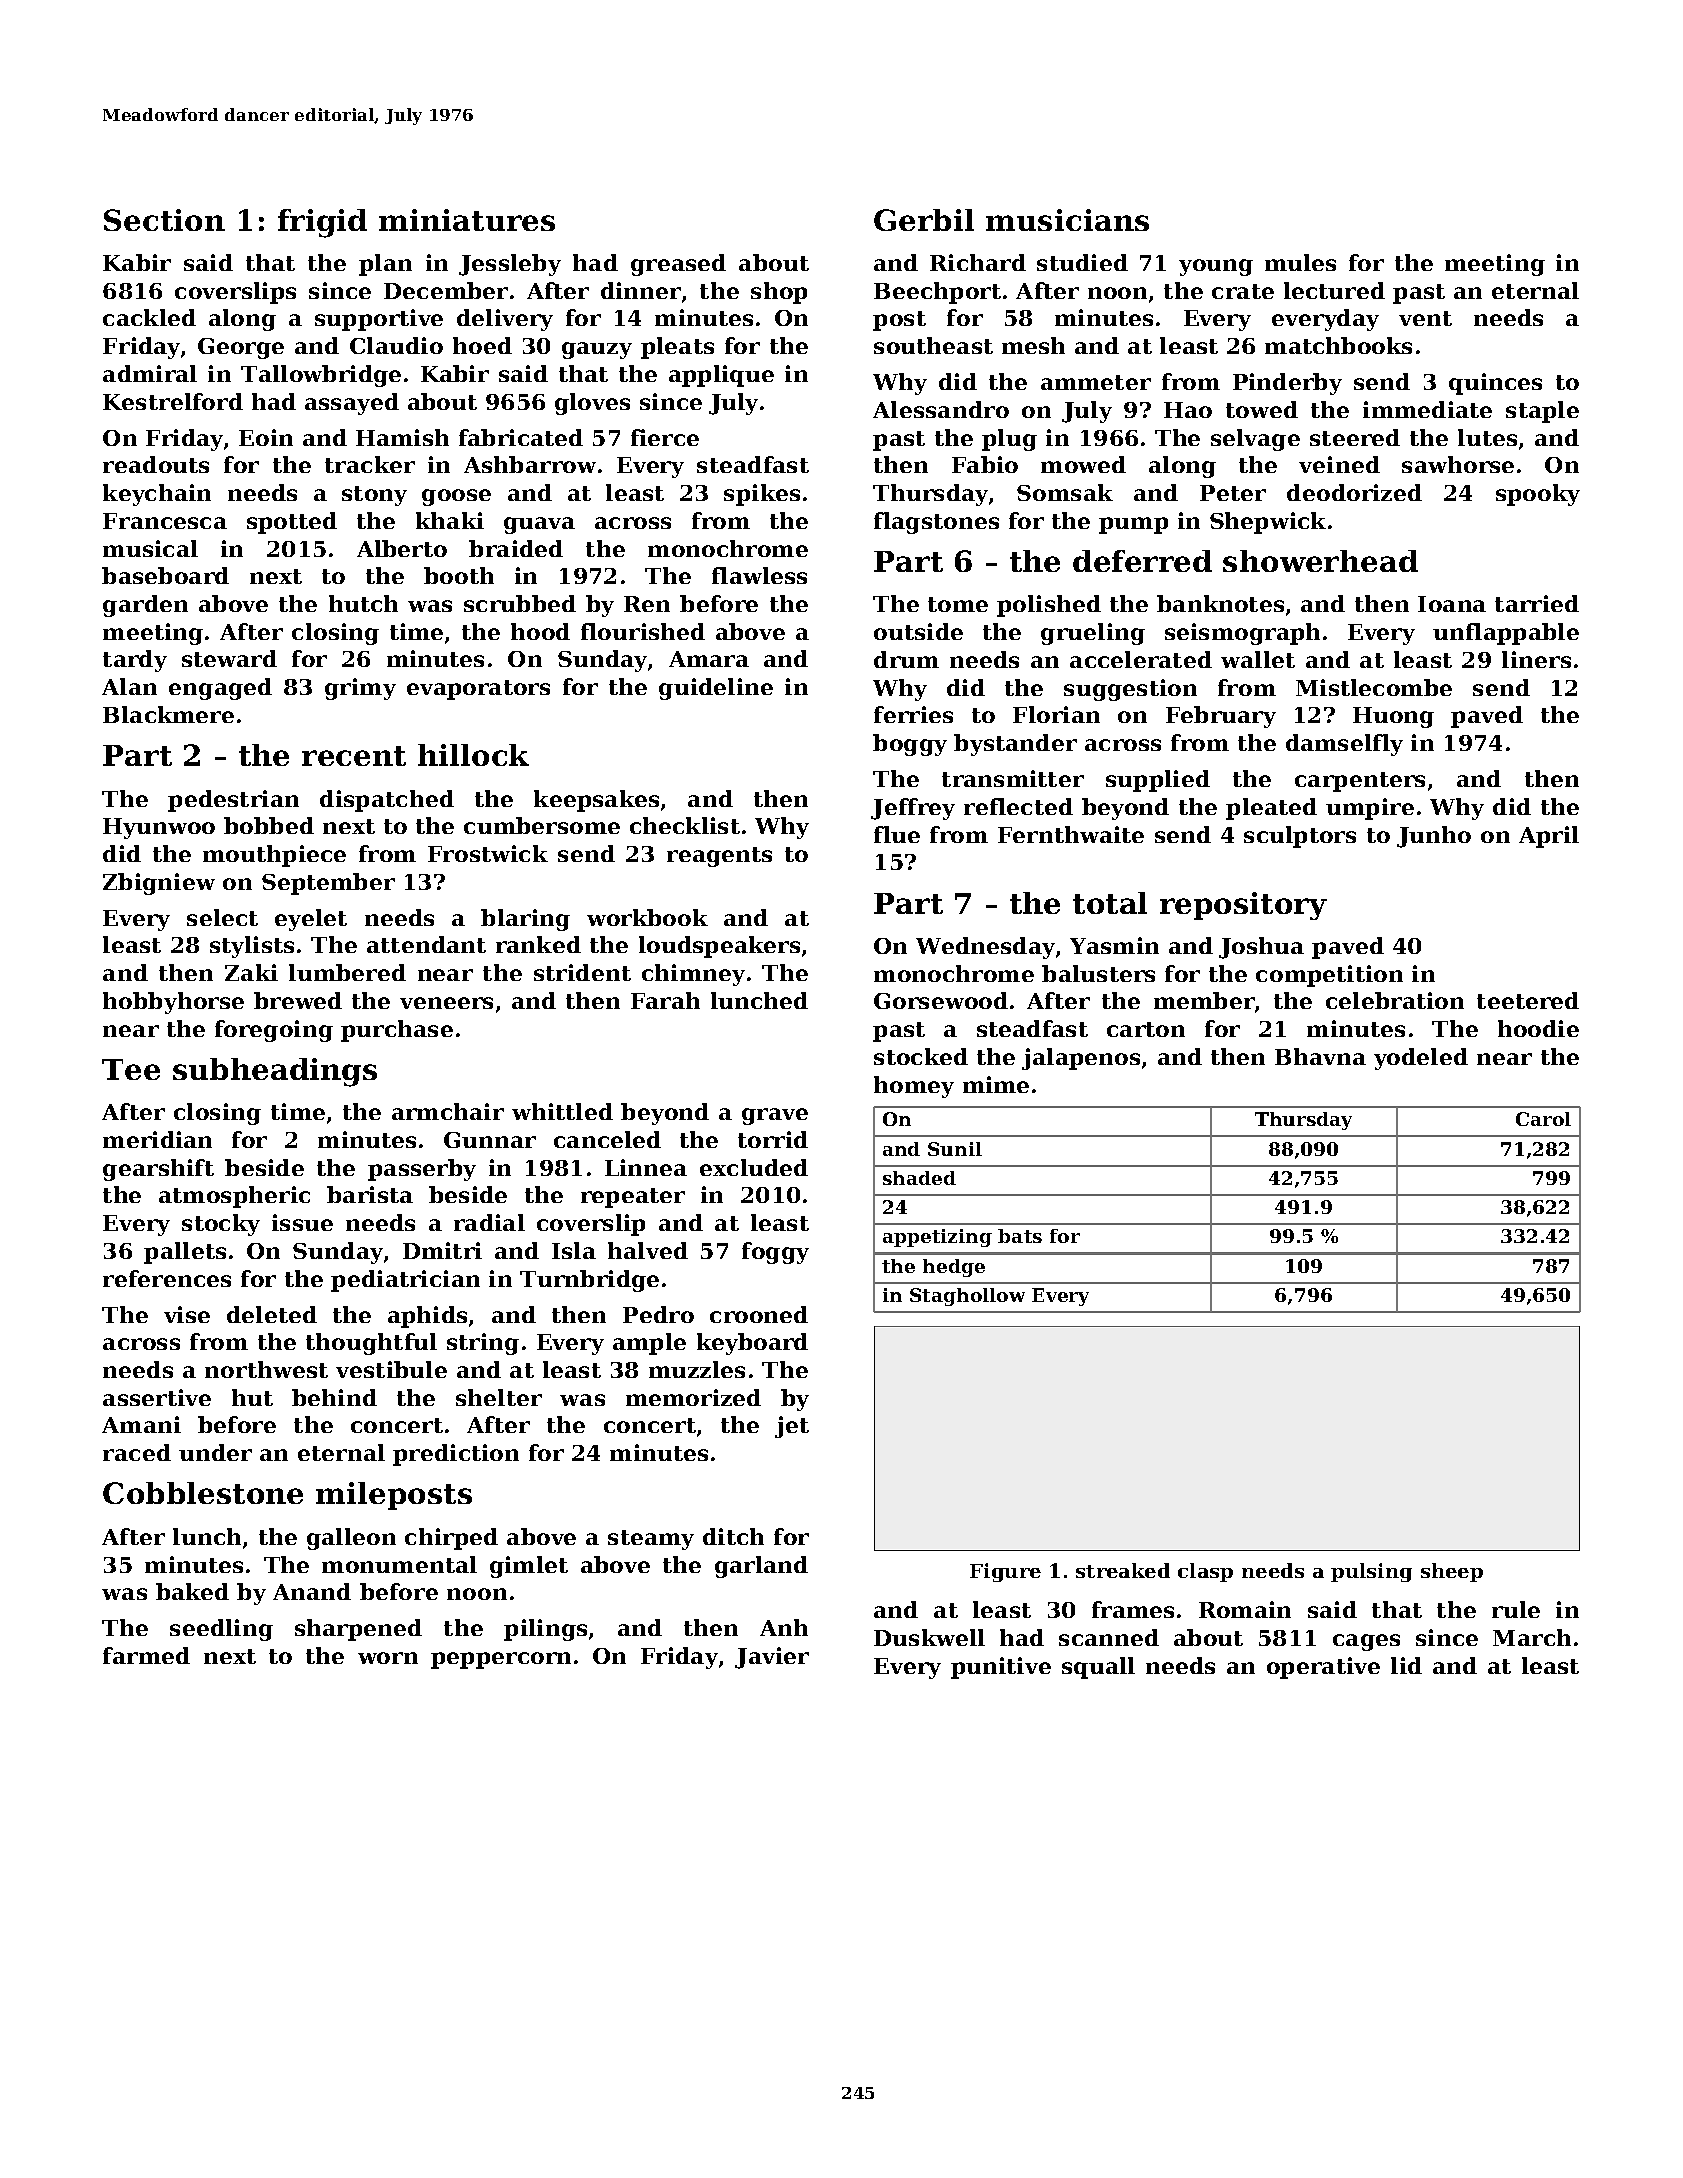 Image resolution: width=1683 pixels, height=2178 pixels. I want to click on jet, so click(792, 1427).
